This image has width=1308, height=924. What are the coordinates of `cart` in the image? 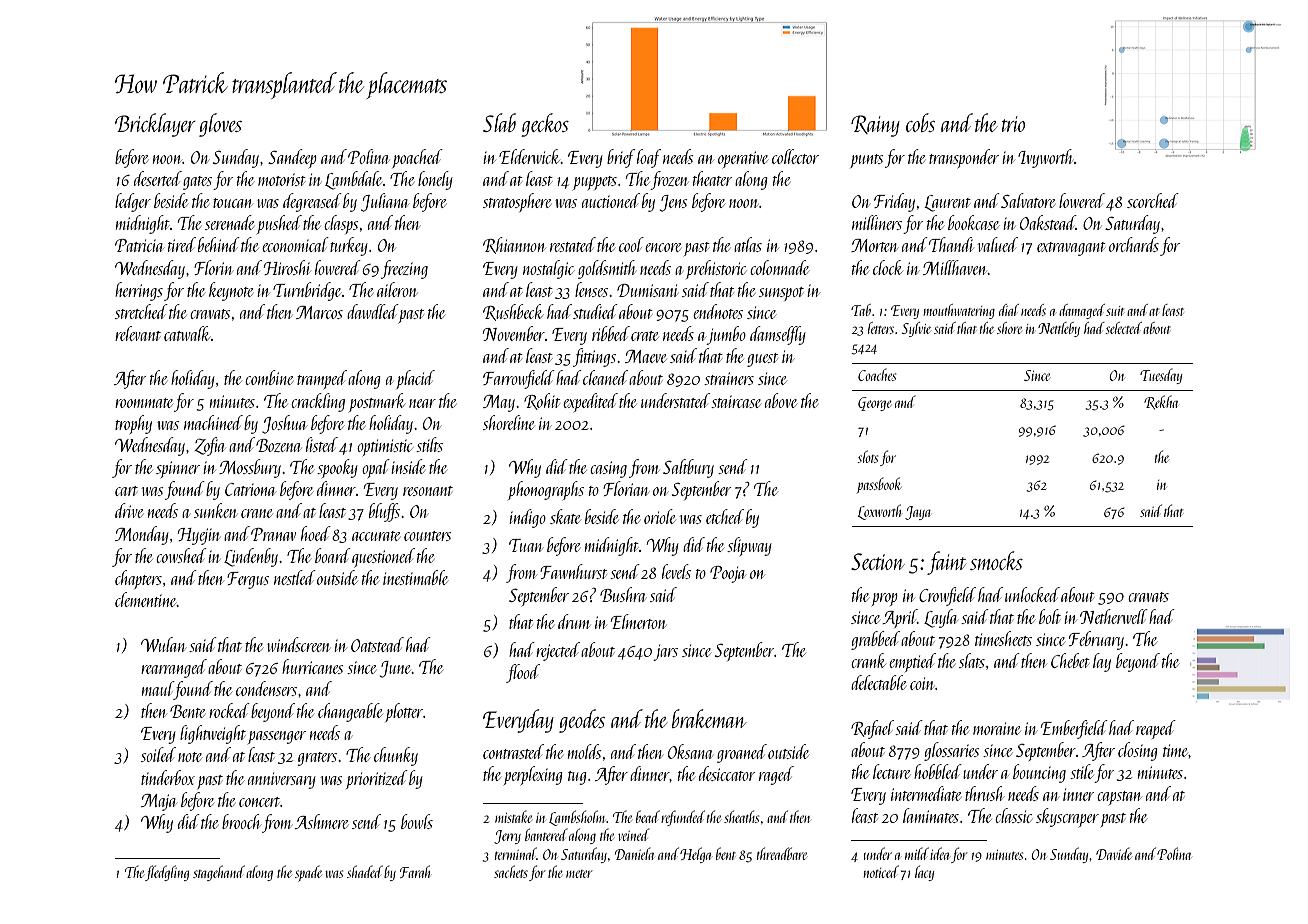 It's located at (126, 491).
